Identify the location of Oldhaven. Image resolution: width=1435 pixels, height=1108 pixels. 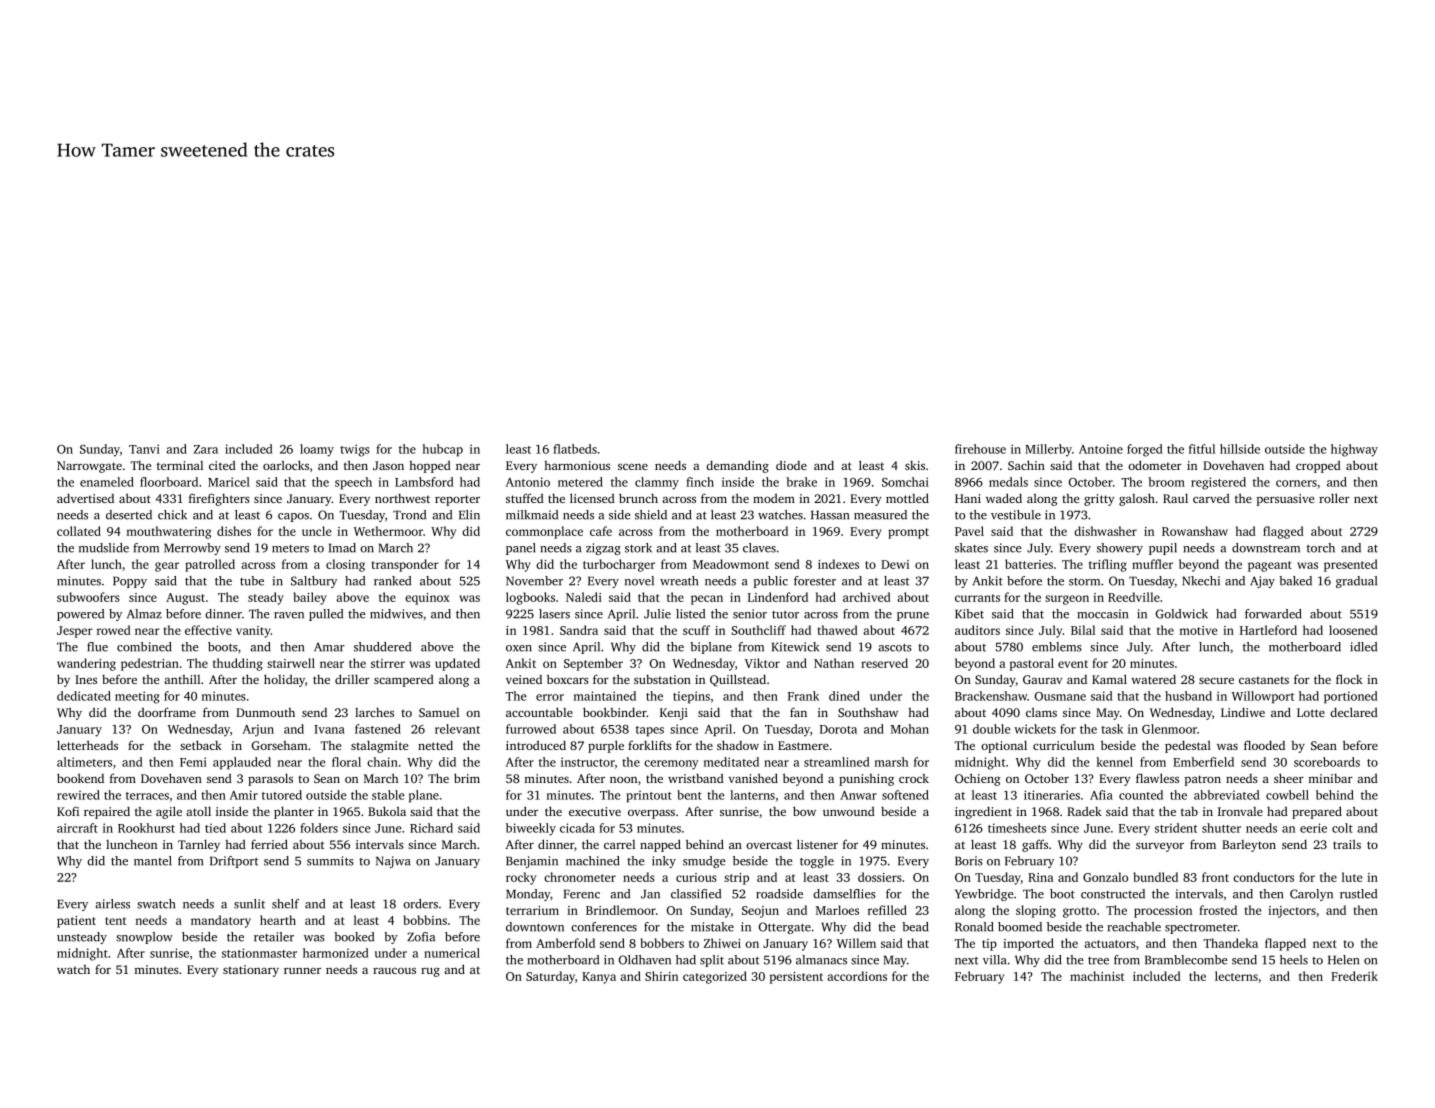
(645, 960).
